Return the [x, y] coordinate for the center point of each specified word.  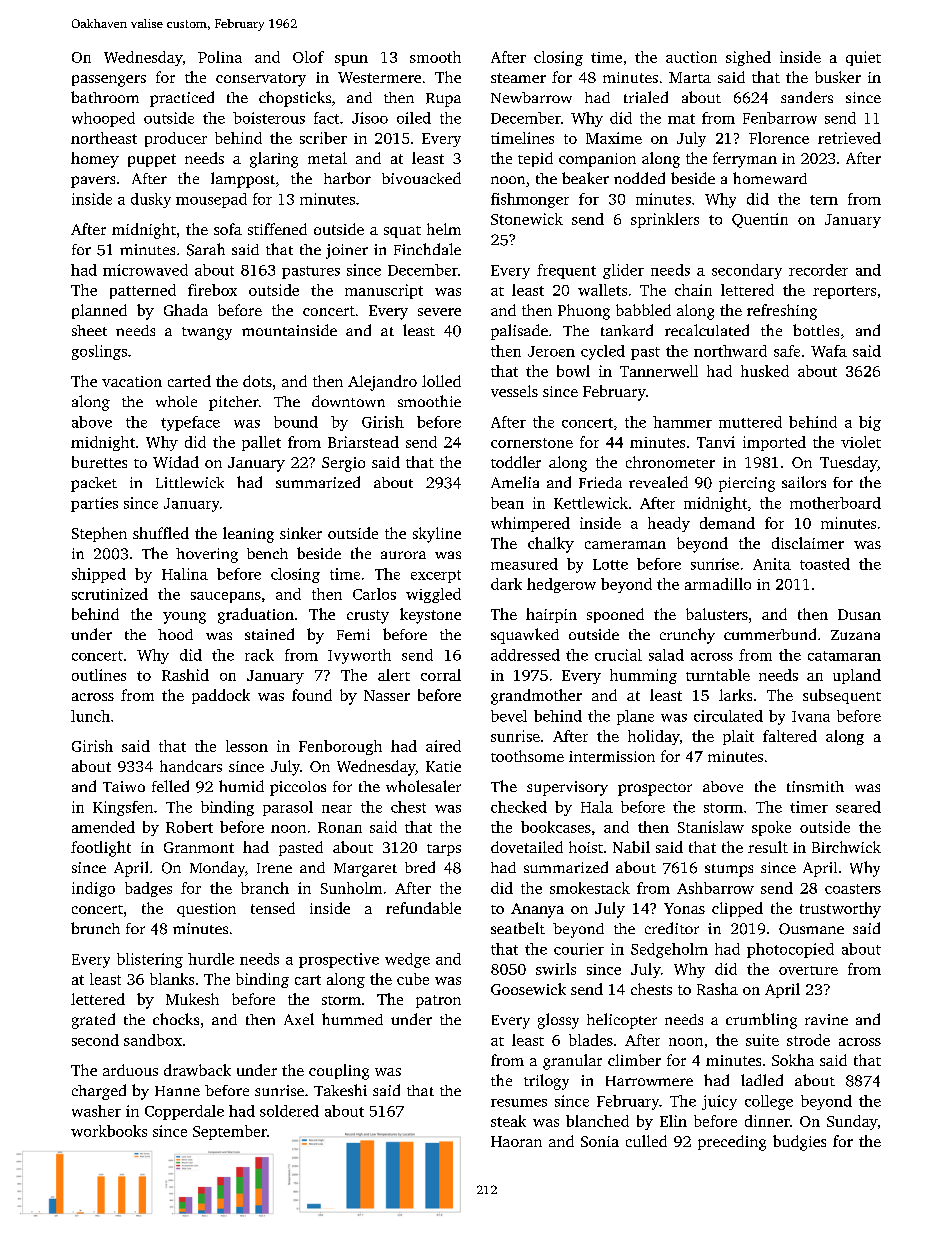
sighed [748, 58]
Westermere [379, 77]
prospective [339, 960]
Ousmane [811, 929]
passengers [109, 81]
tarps [444, 850]
